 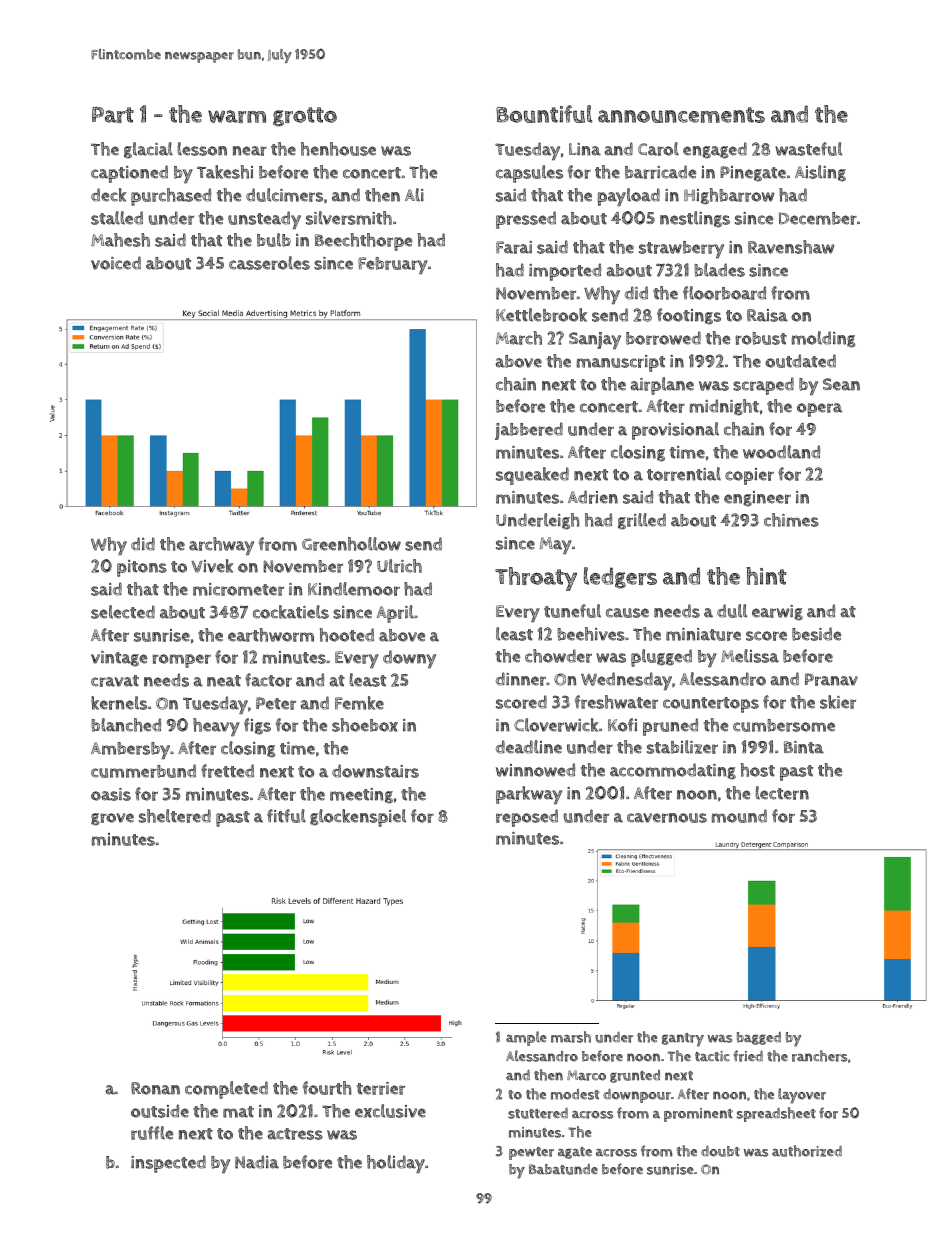 I want to click on Babatunde, so click(x=563, y=1169).
